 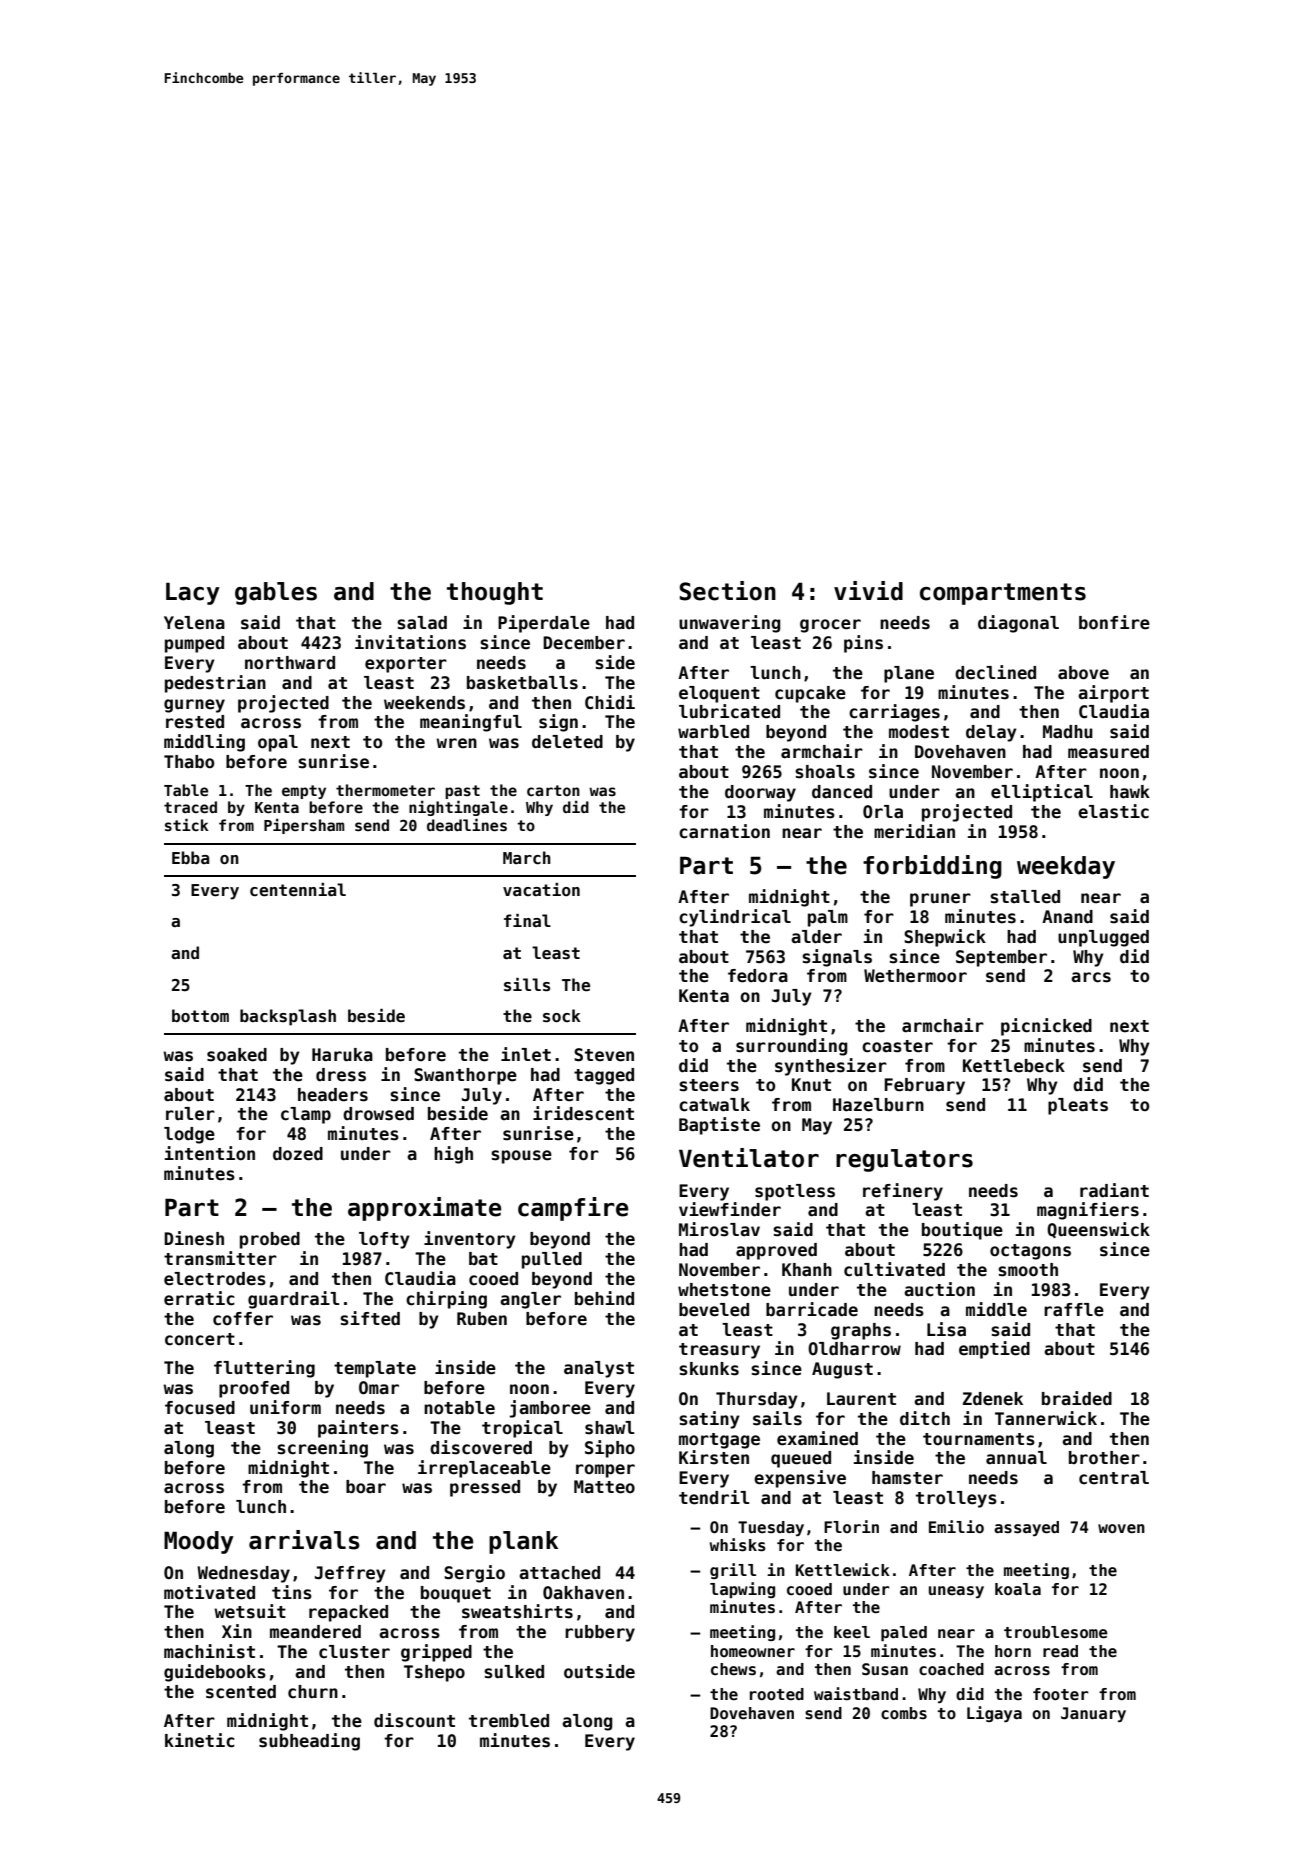 I want to click on woven, so click(x=1121, y=1529).
